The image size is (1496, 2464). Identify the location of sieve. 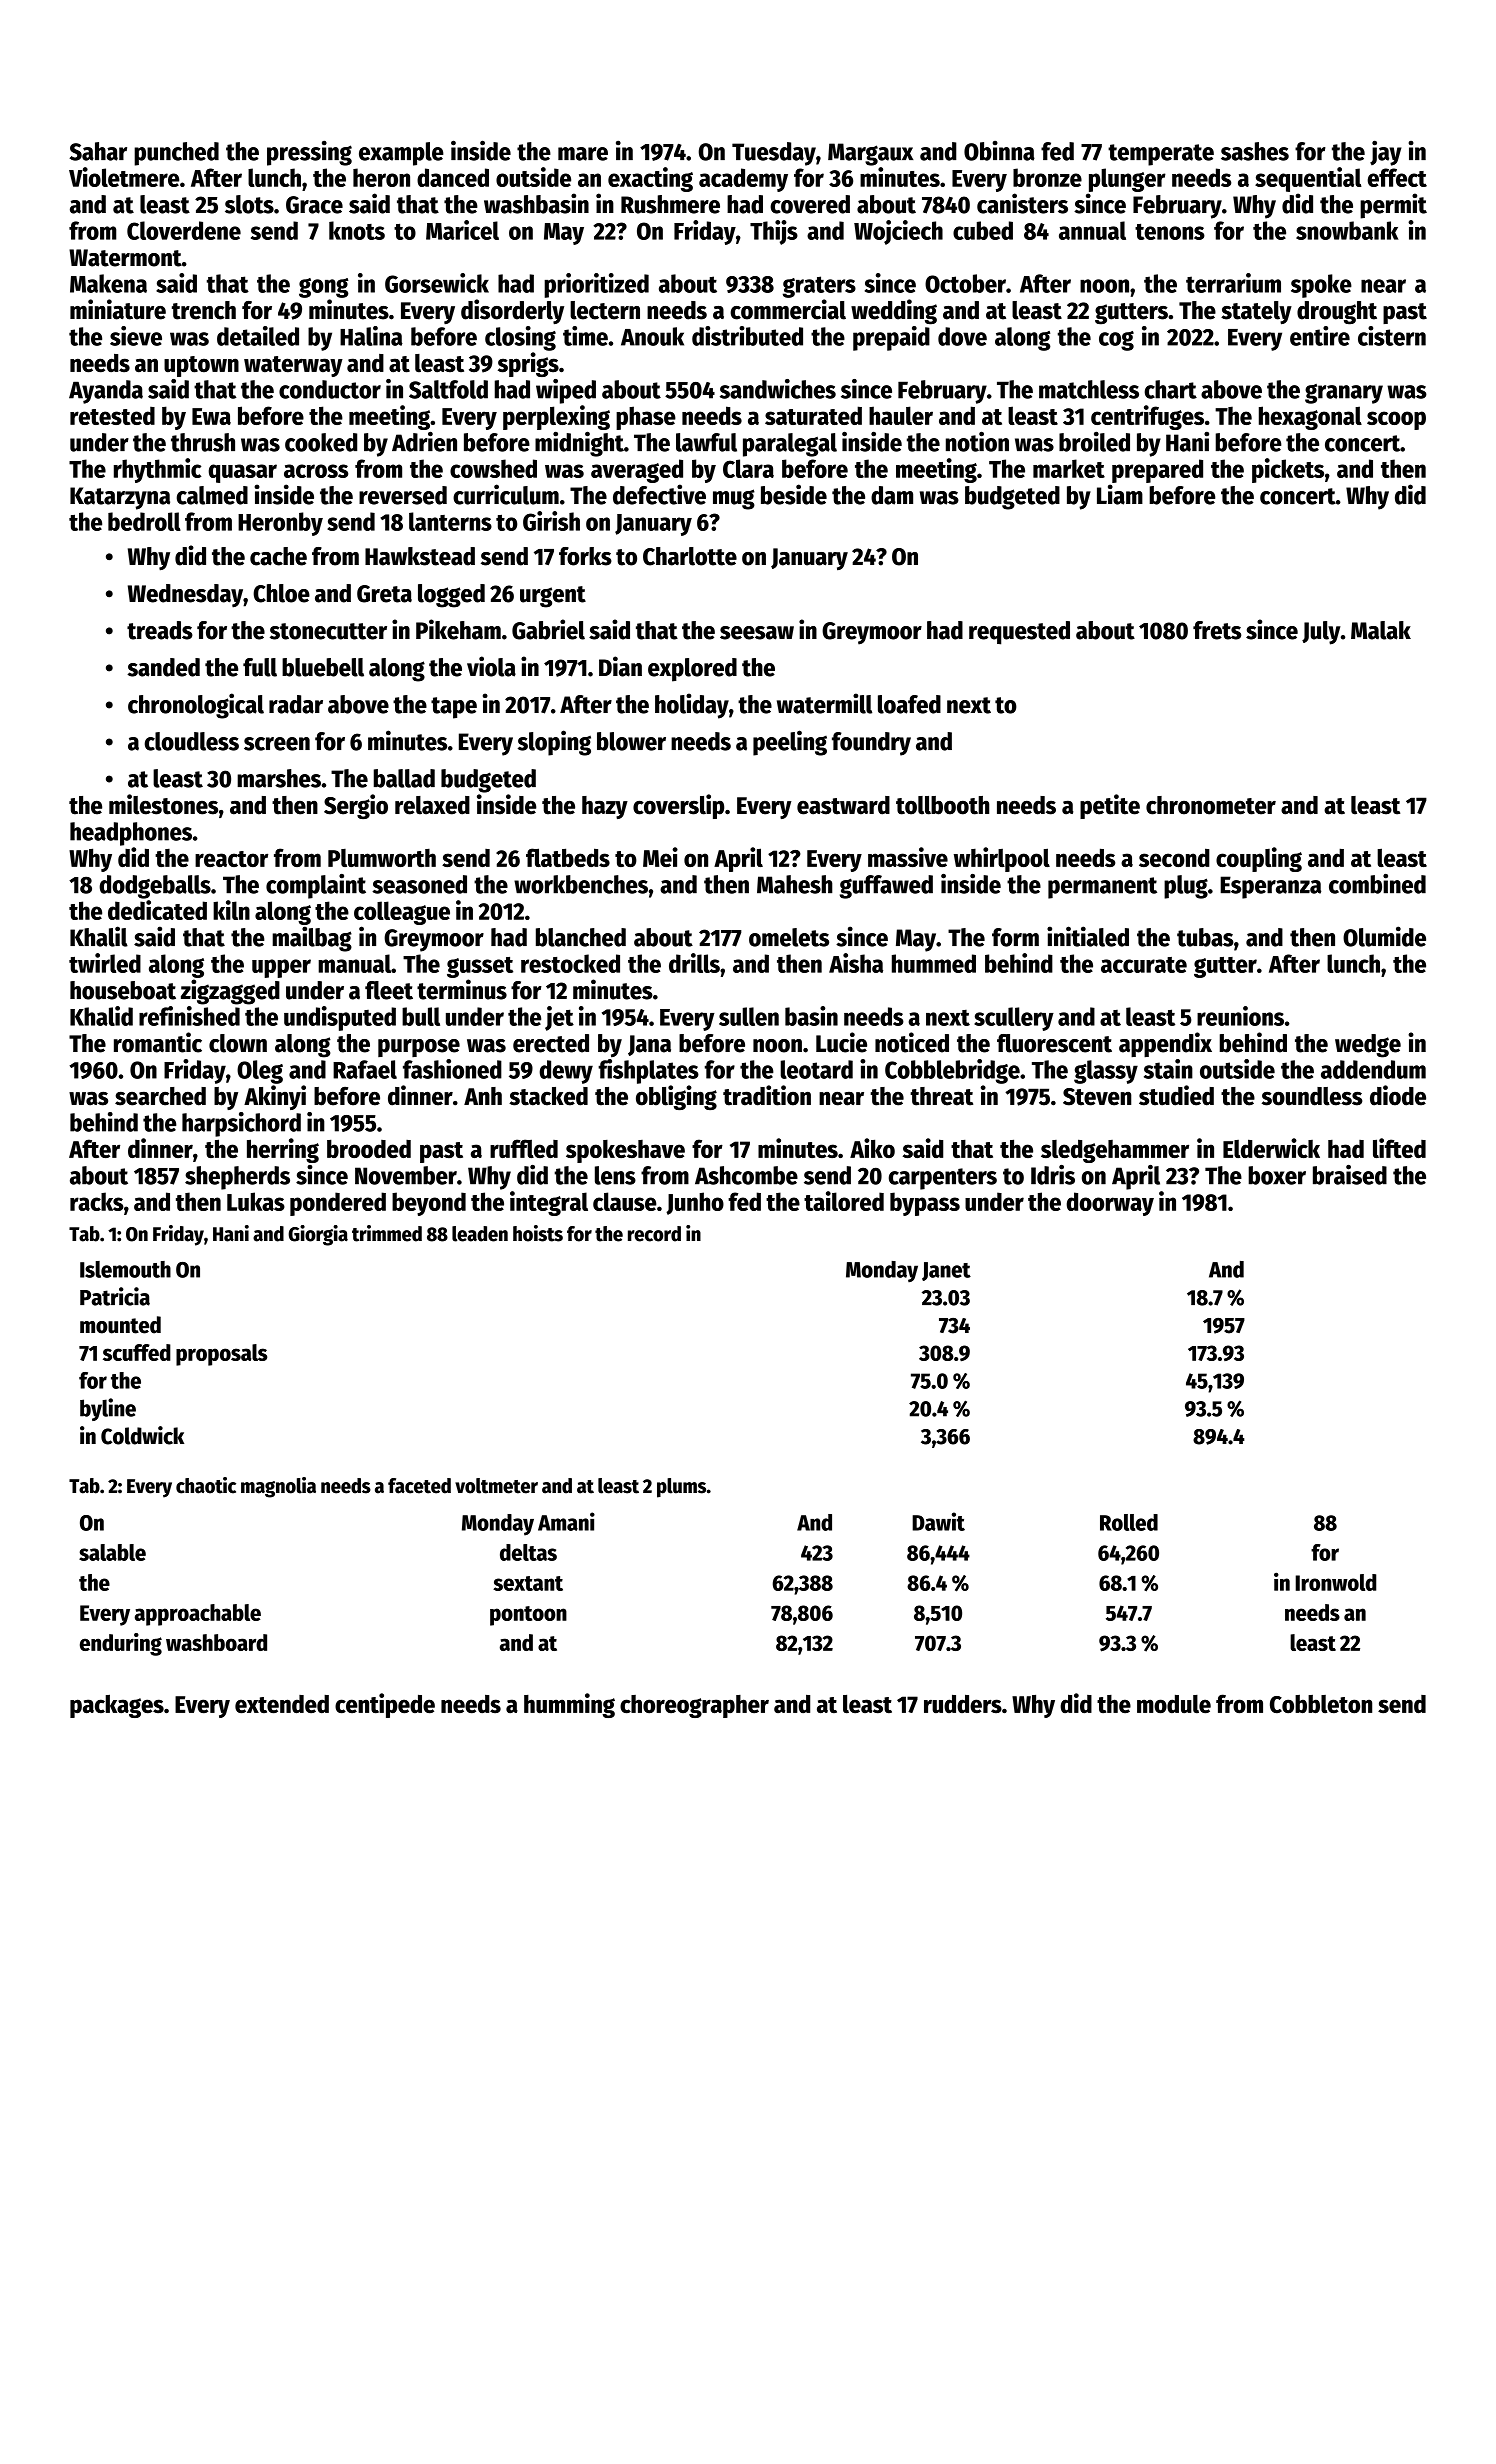
(136, 336).
